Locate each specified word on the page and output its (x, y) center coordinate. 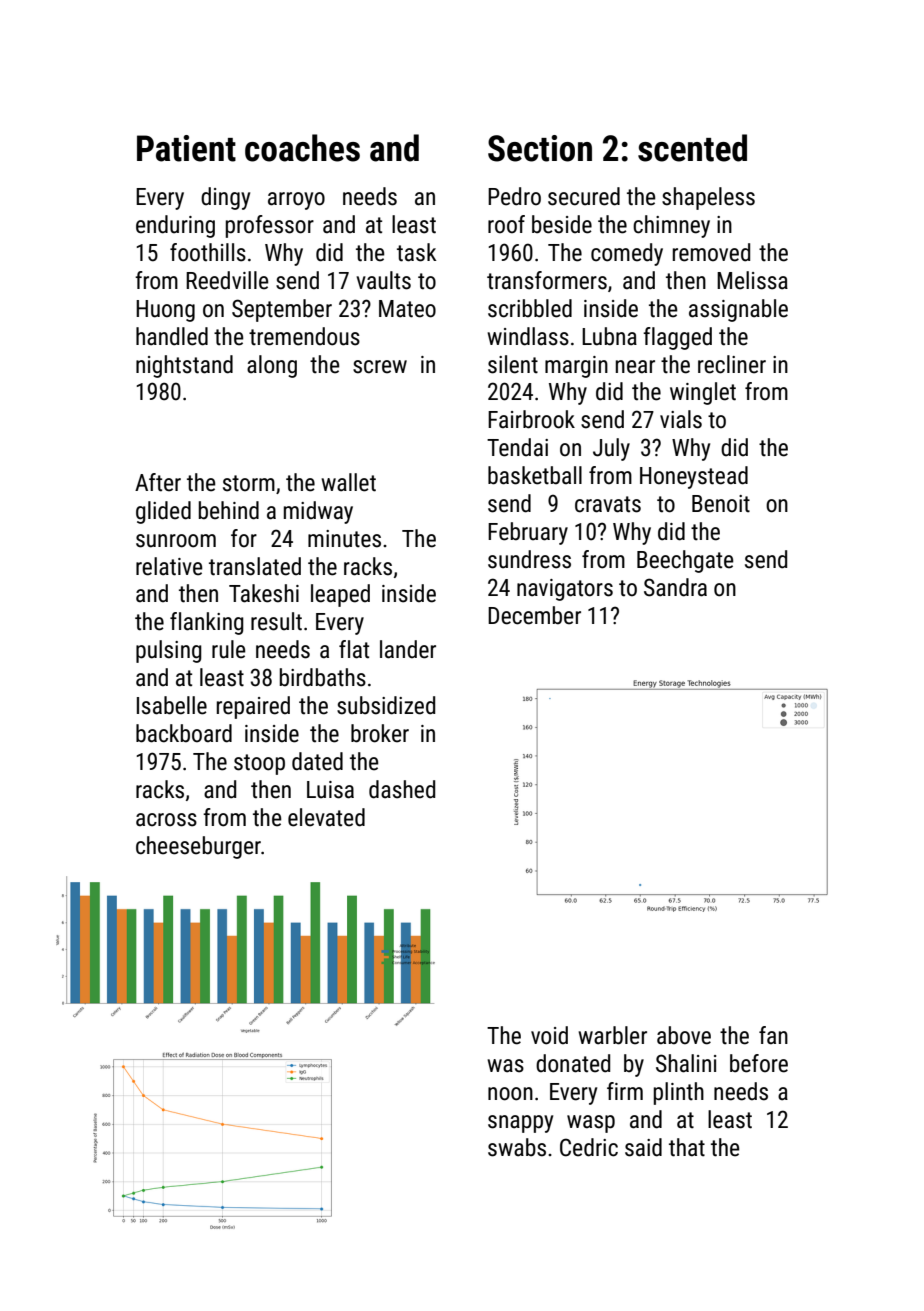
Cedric (589, 1147)
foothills (208, 252)
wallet (348, 482)
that (687, 1147)
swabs (517, 1147)
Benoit (721, 504)
